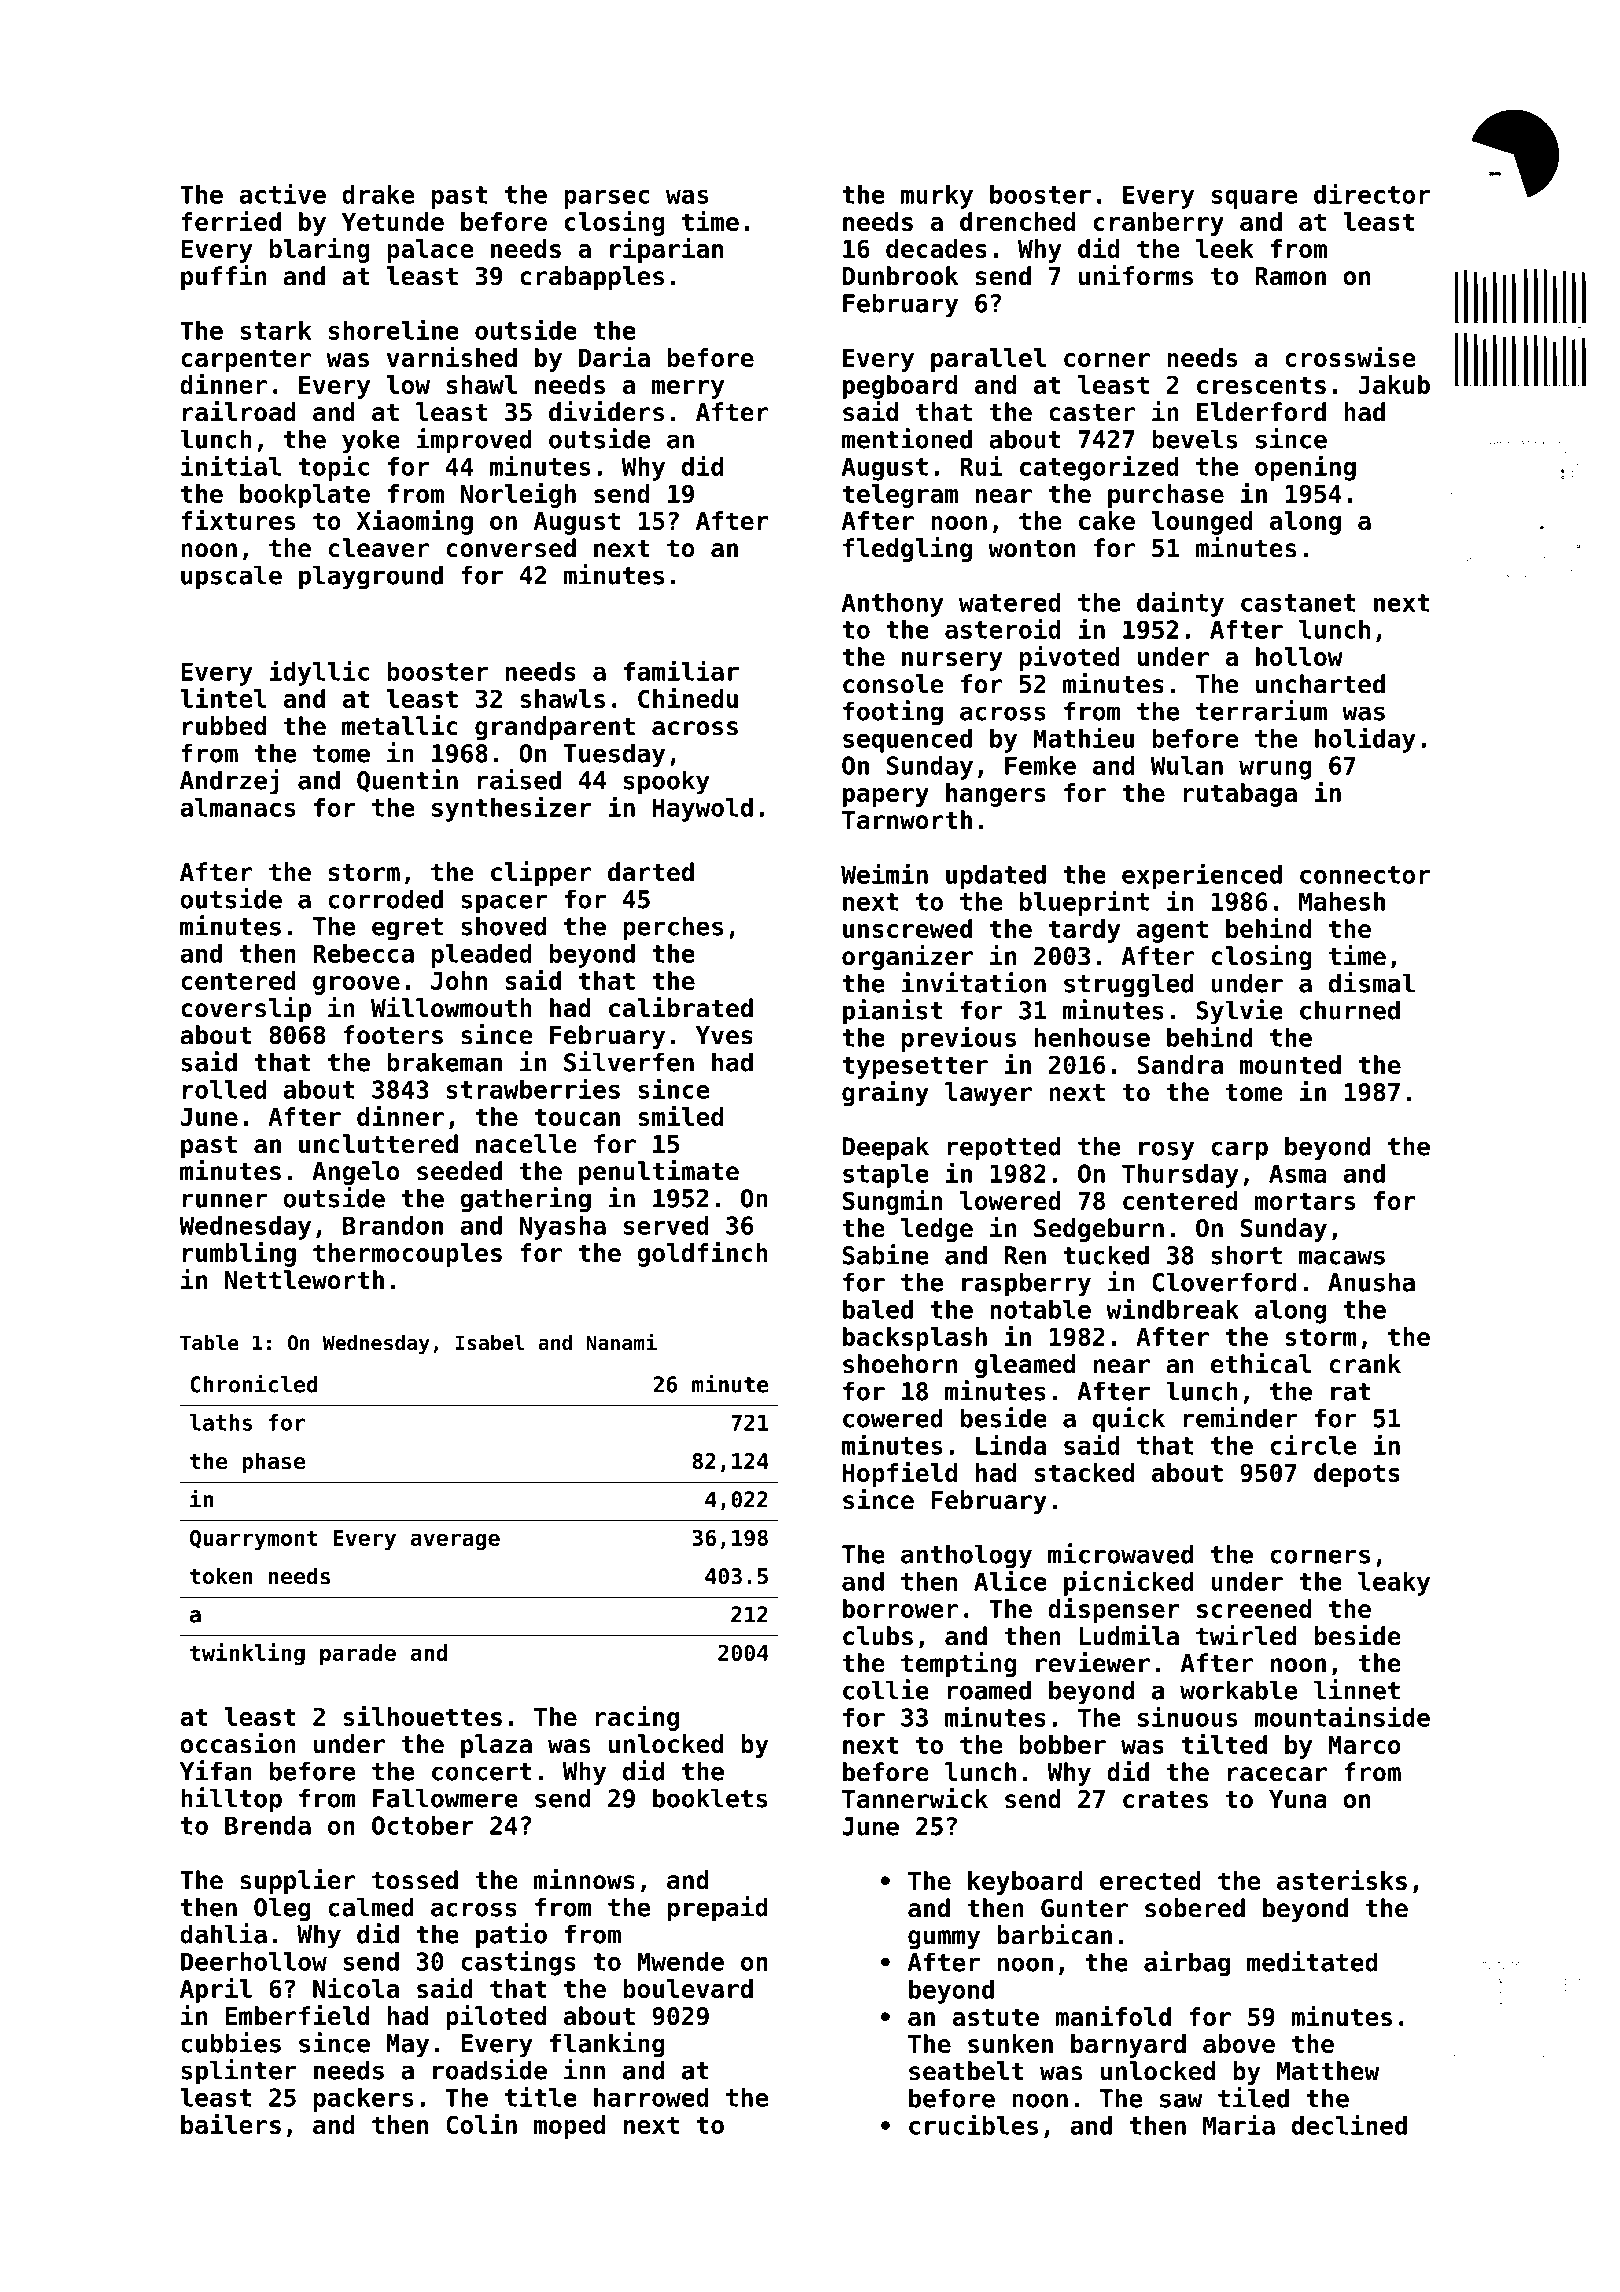  Describe the element at coordinates (490, 1343) in the image. I see `Isabel` at that location.
